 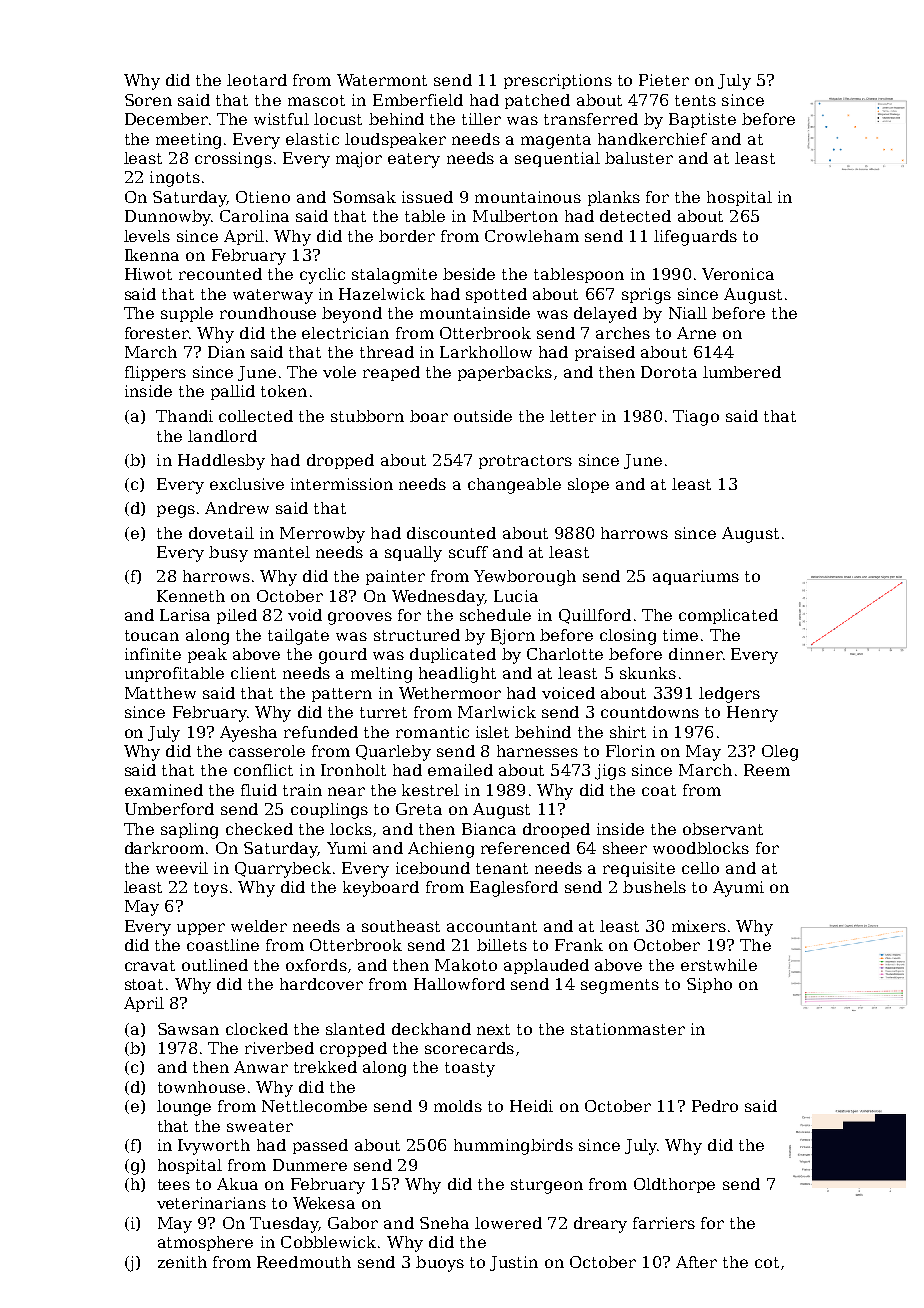 I want to click on upper, so click(x=201, y=929).
